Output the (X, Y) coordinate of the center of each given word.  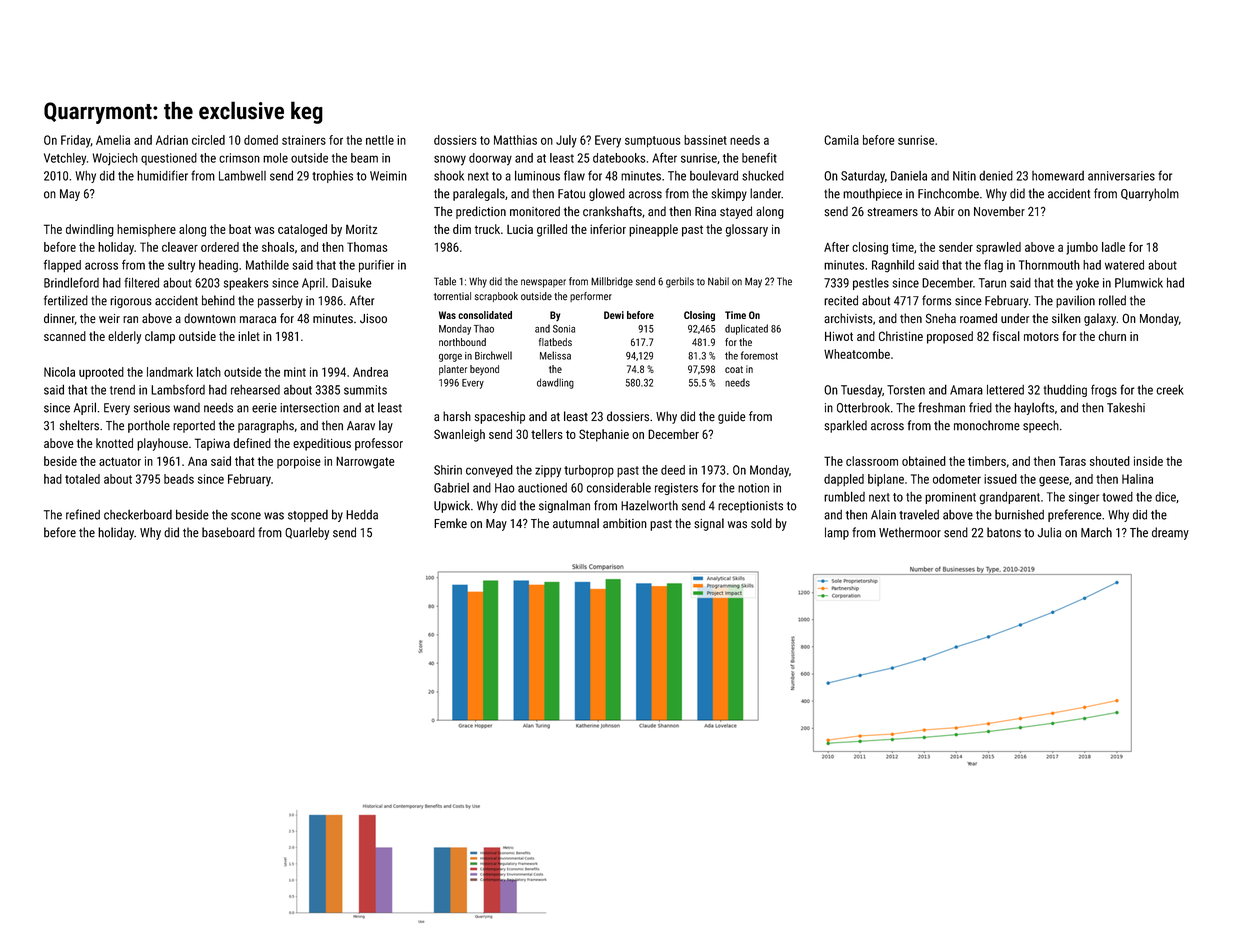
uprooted (101, 373)
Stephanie (604, 435)
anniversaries (1121, 176)
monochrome (987, 425)
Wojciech (115, 159)
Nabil (718, 281)
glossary (746, 230)
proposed (950, 337)
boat (240, 229)
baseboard (228, 532)
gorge (450, 357)
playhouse (162, 444)
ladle (1113, 247)
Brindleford (71, 282)
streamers (892, 212)
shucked (763, 176)
